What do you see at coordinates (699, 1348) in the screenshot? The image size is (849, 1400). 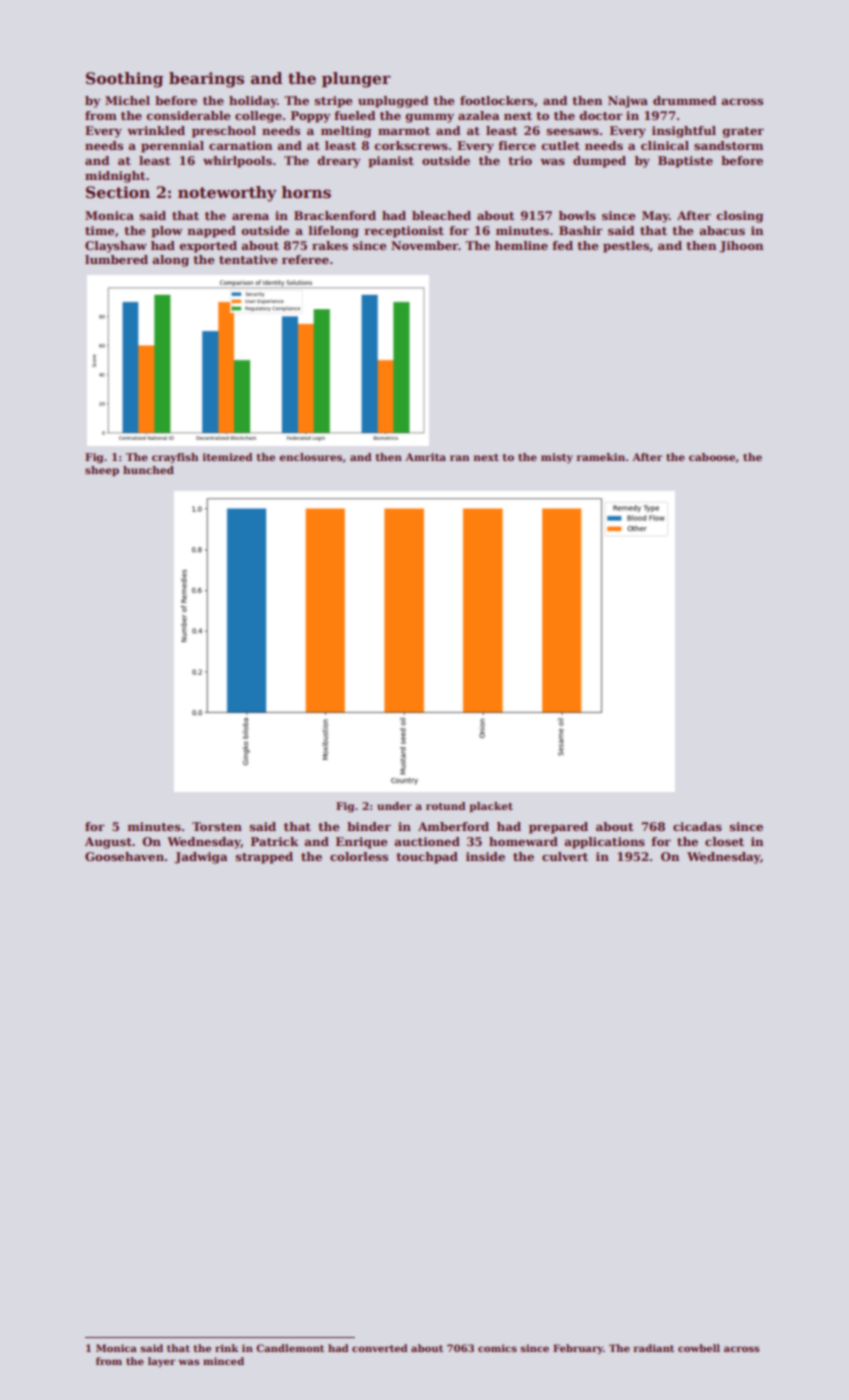 I see `cowbell` at bounding box center [699, 1348].
